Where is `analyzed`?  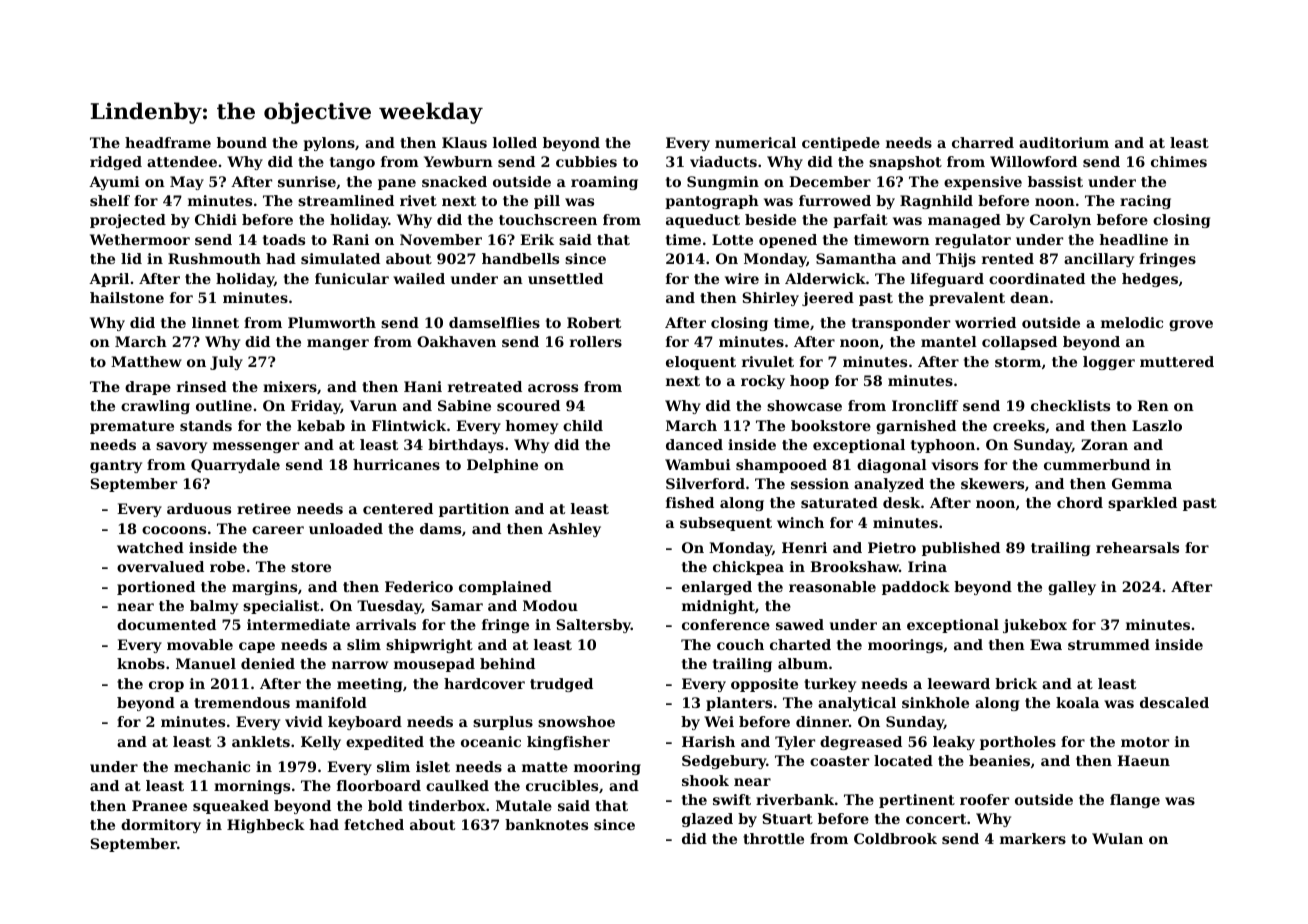 analyzed is located at coordinates (889, 485).
